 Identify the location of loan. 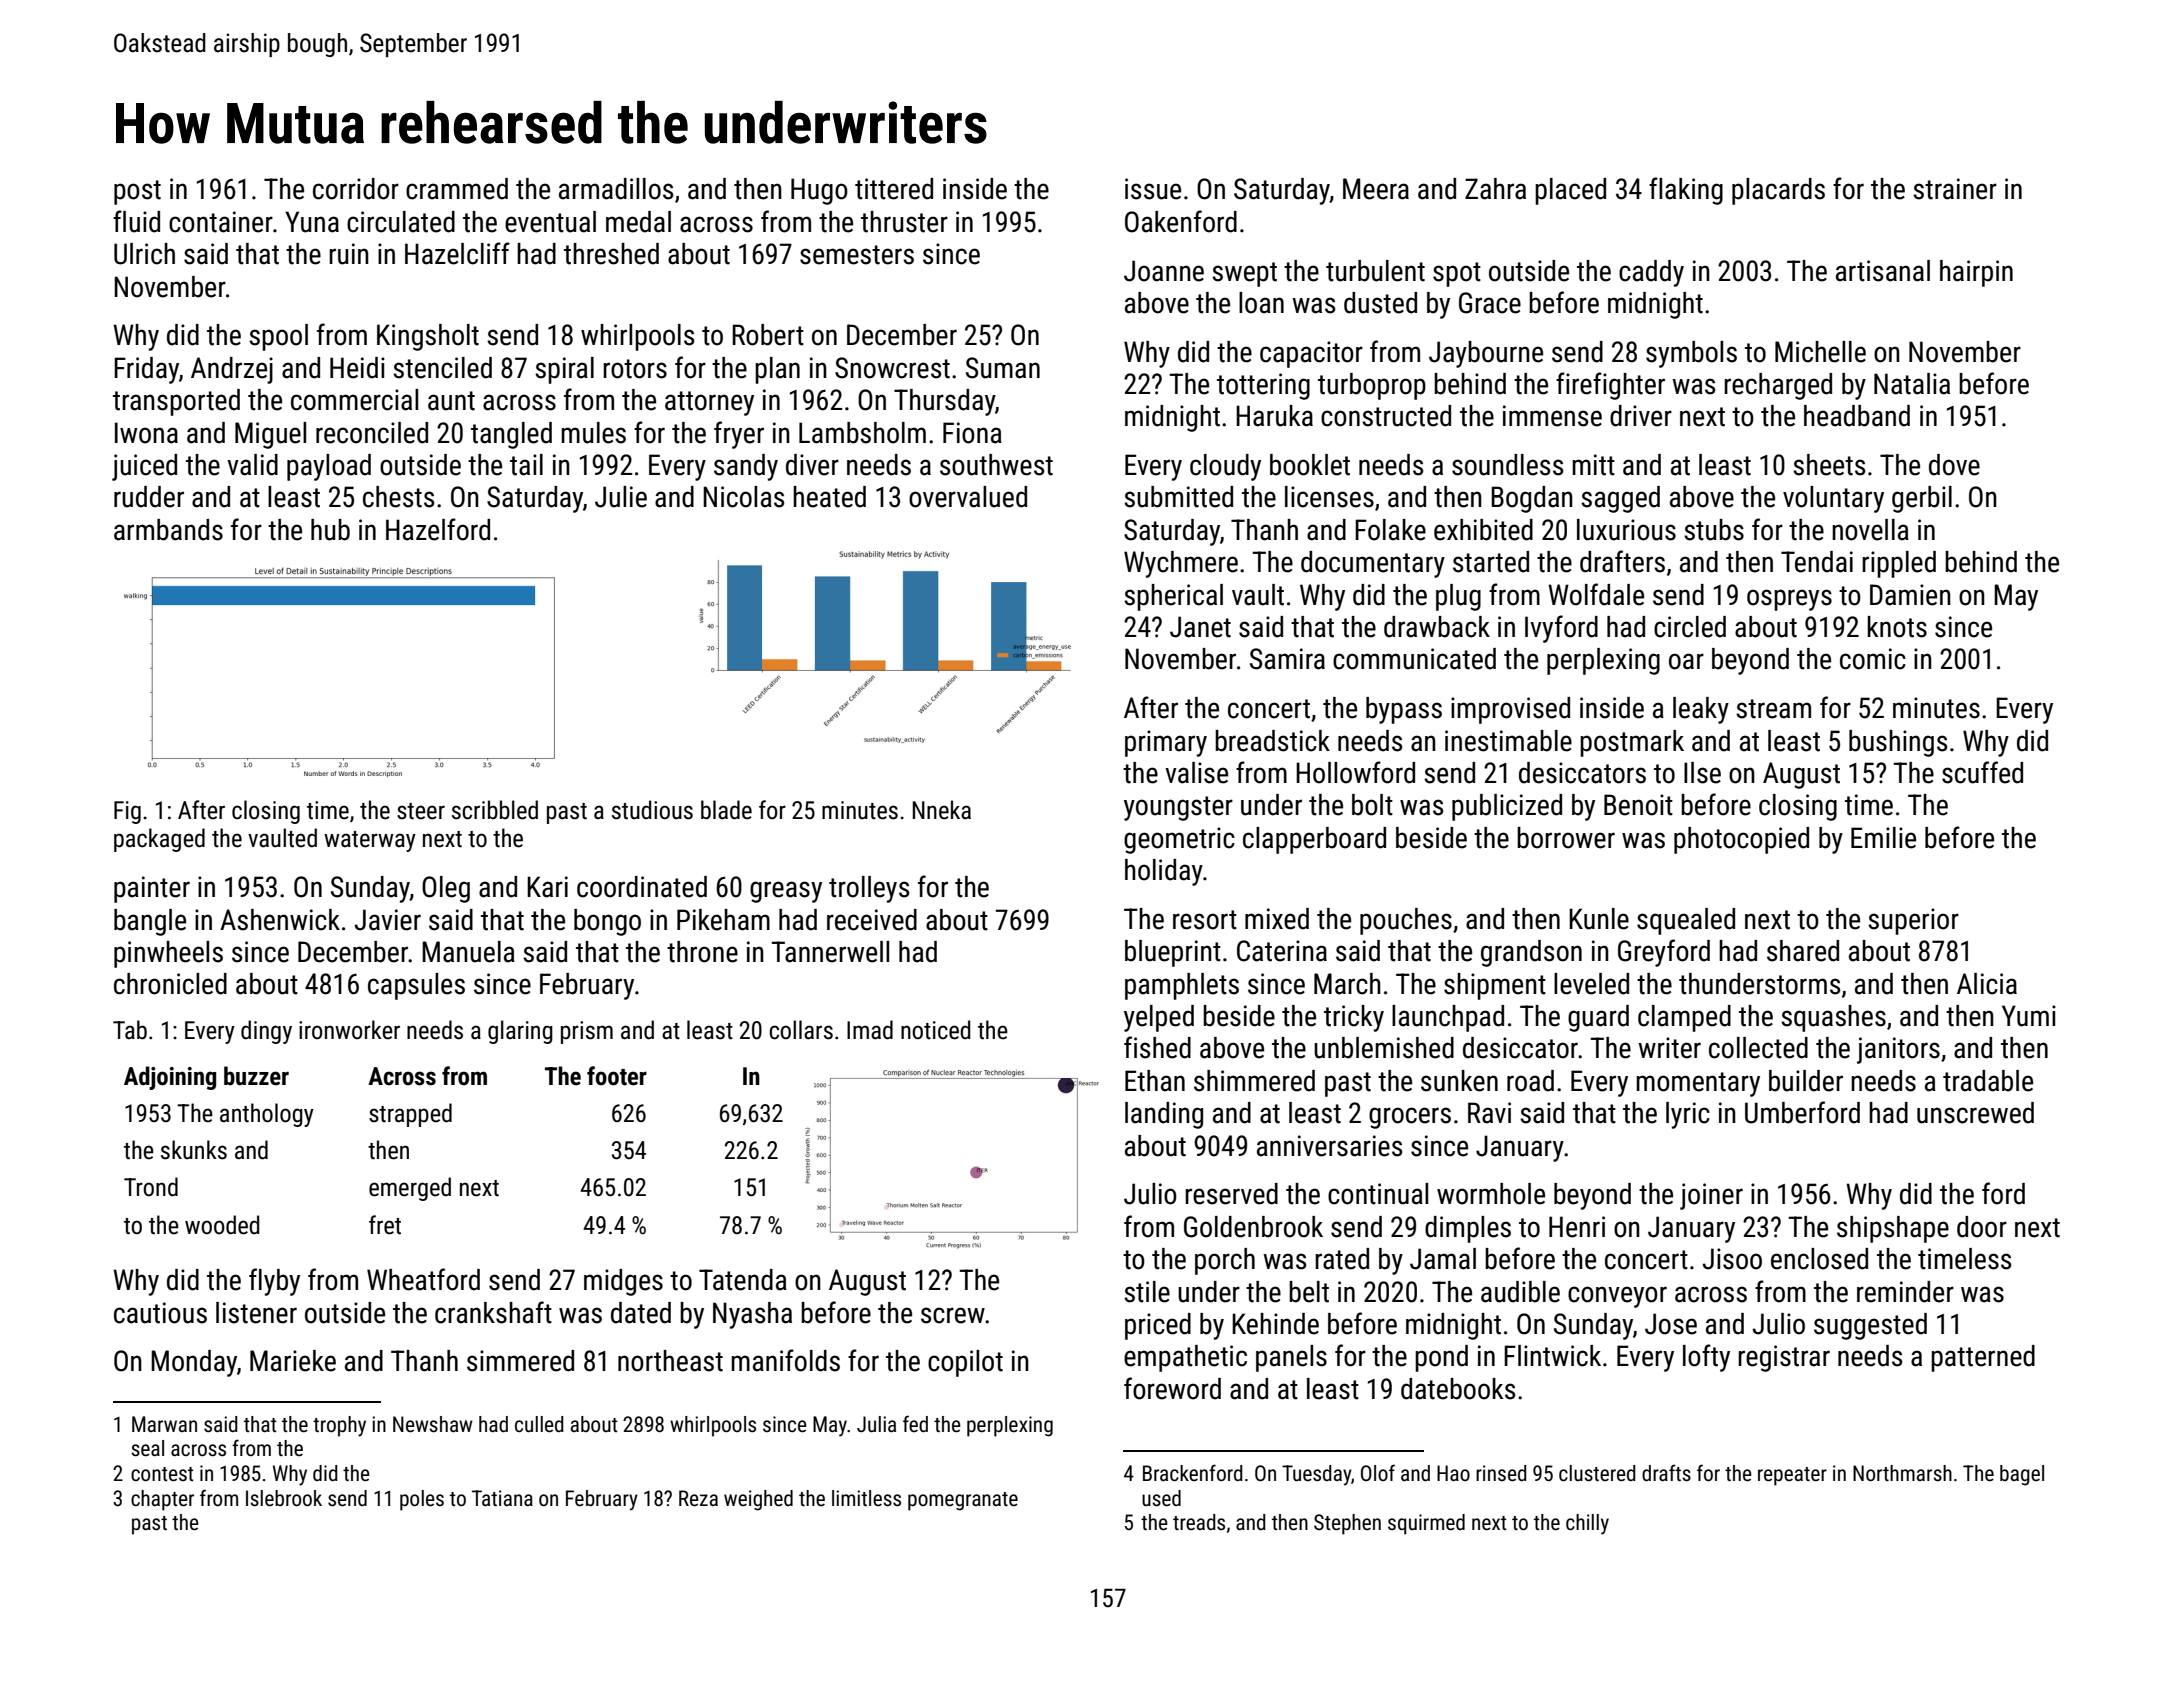
(1261, 303).
